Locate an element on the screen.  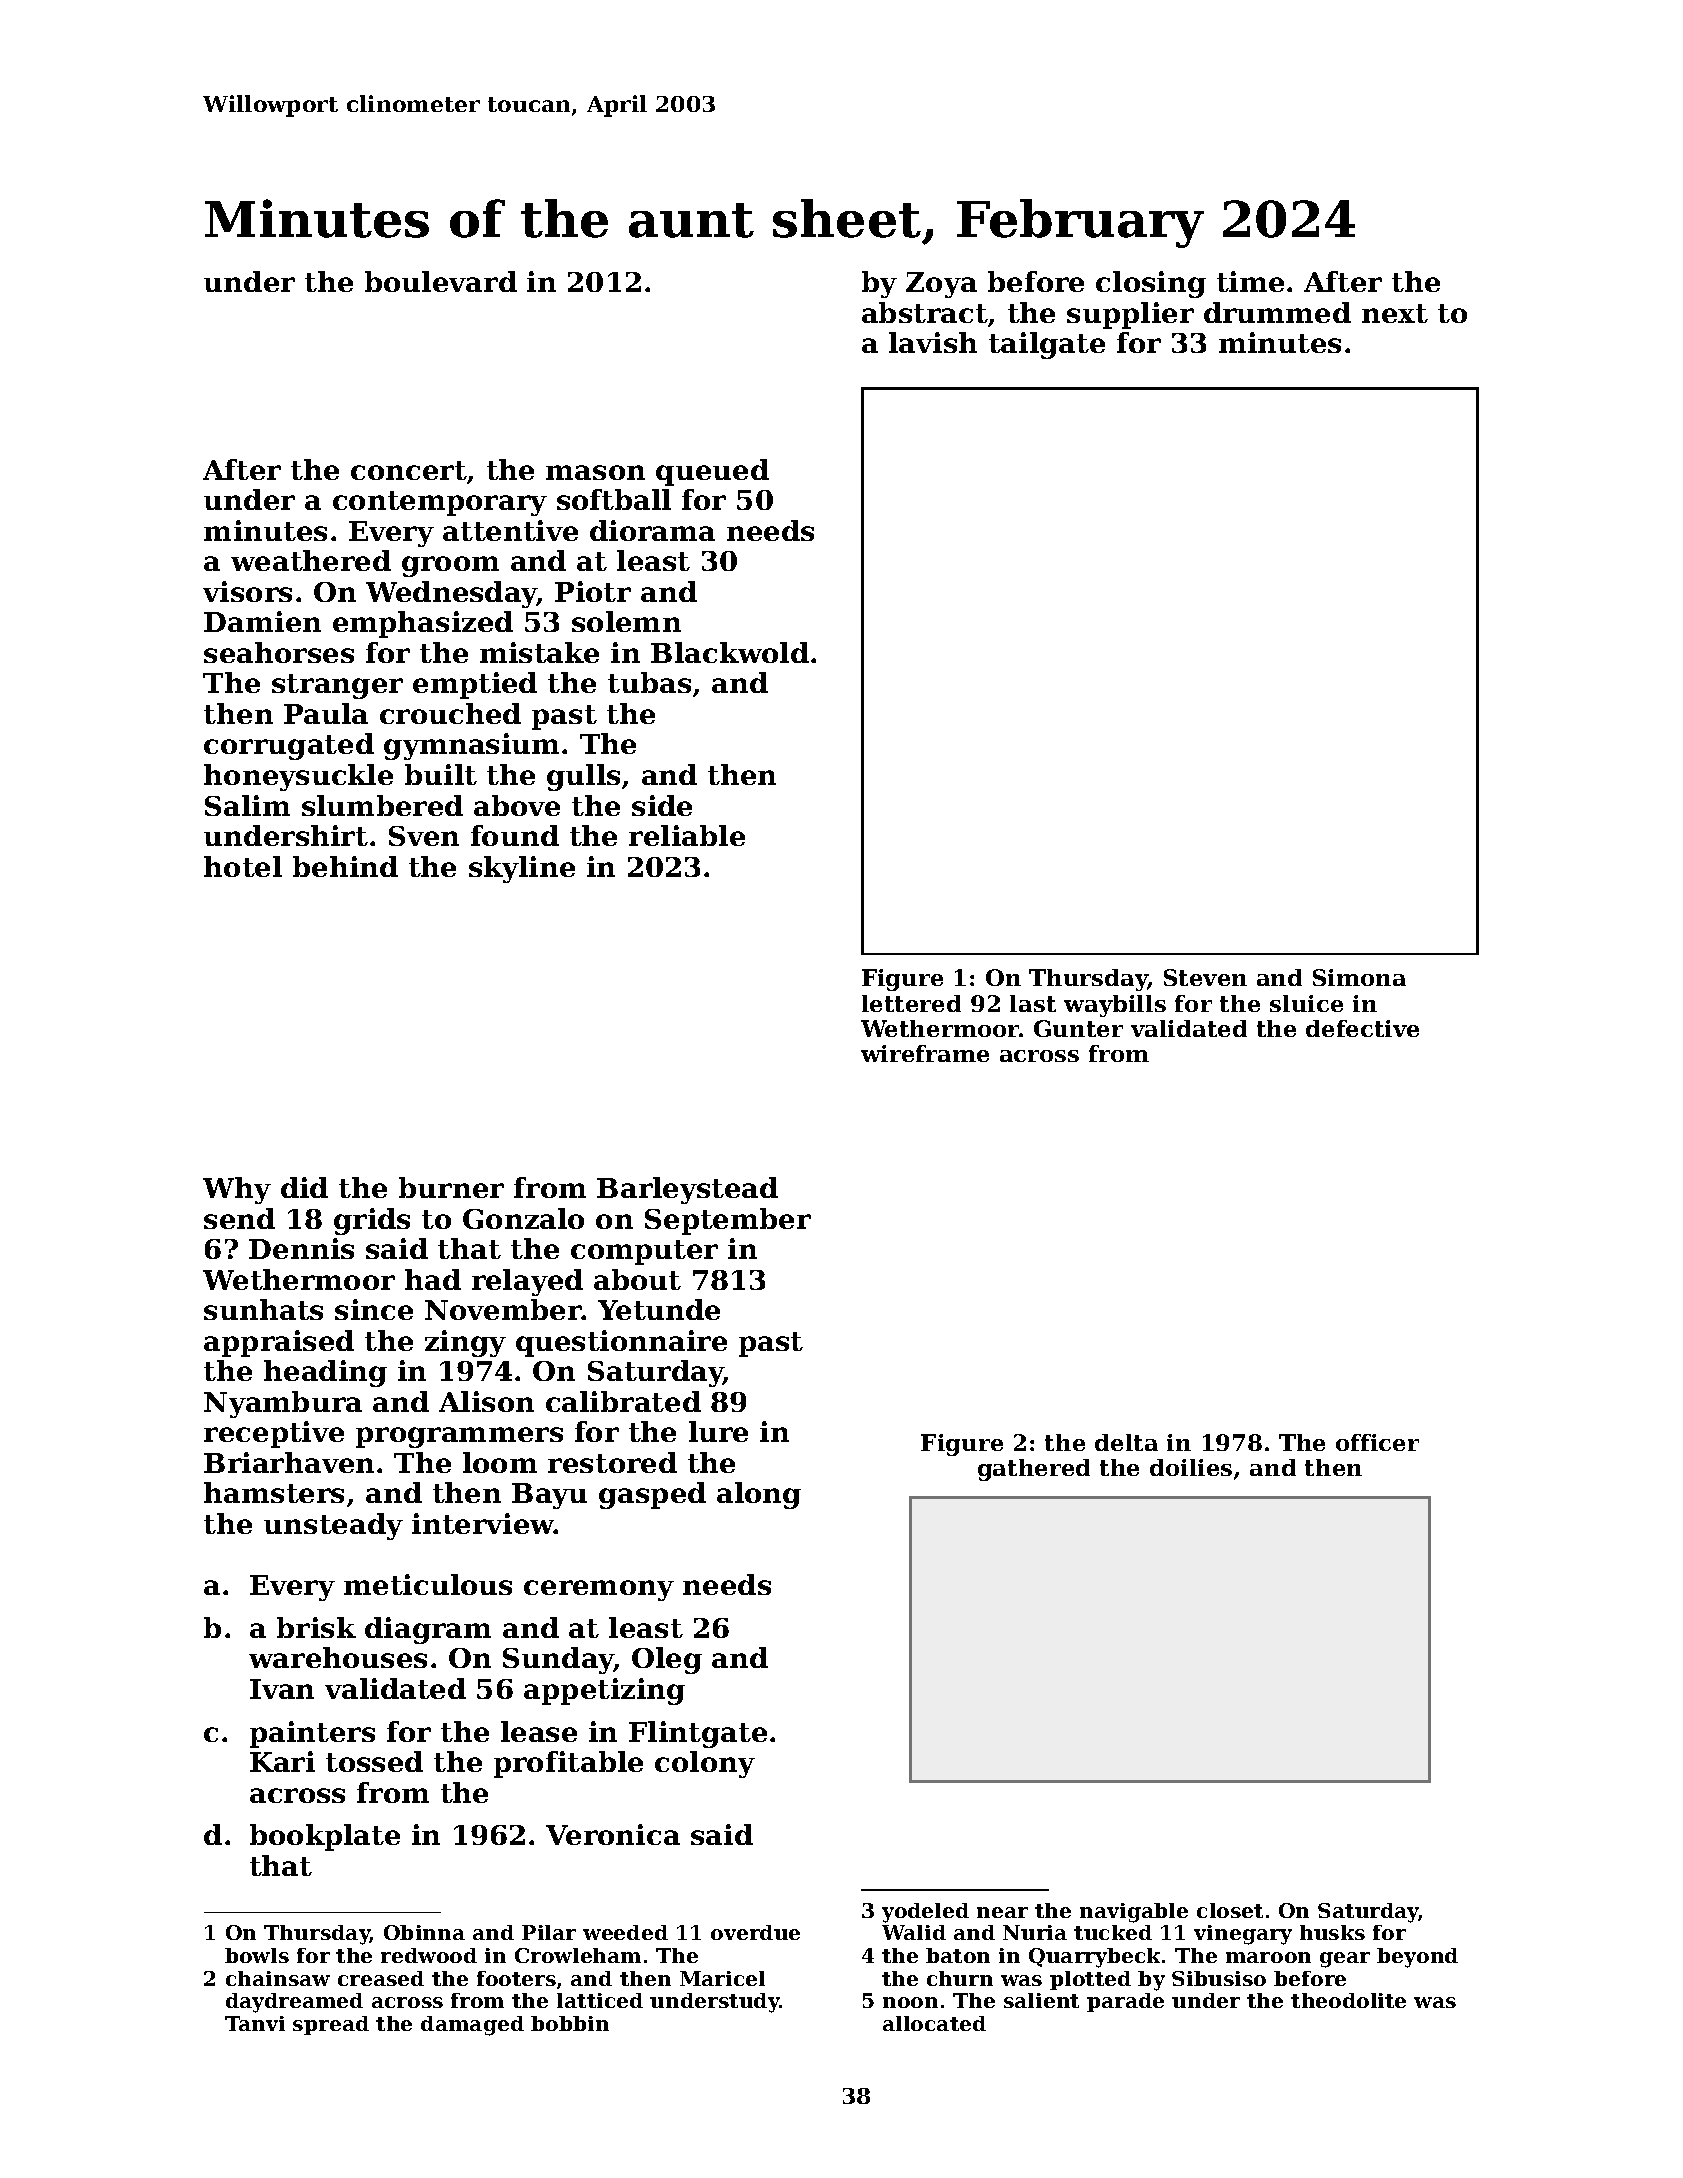
next is located at coordinates (1395, 313).
